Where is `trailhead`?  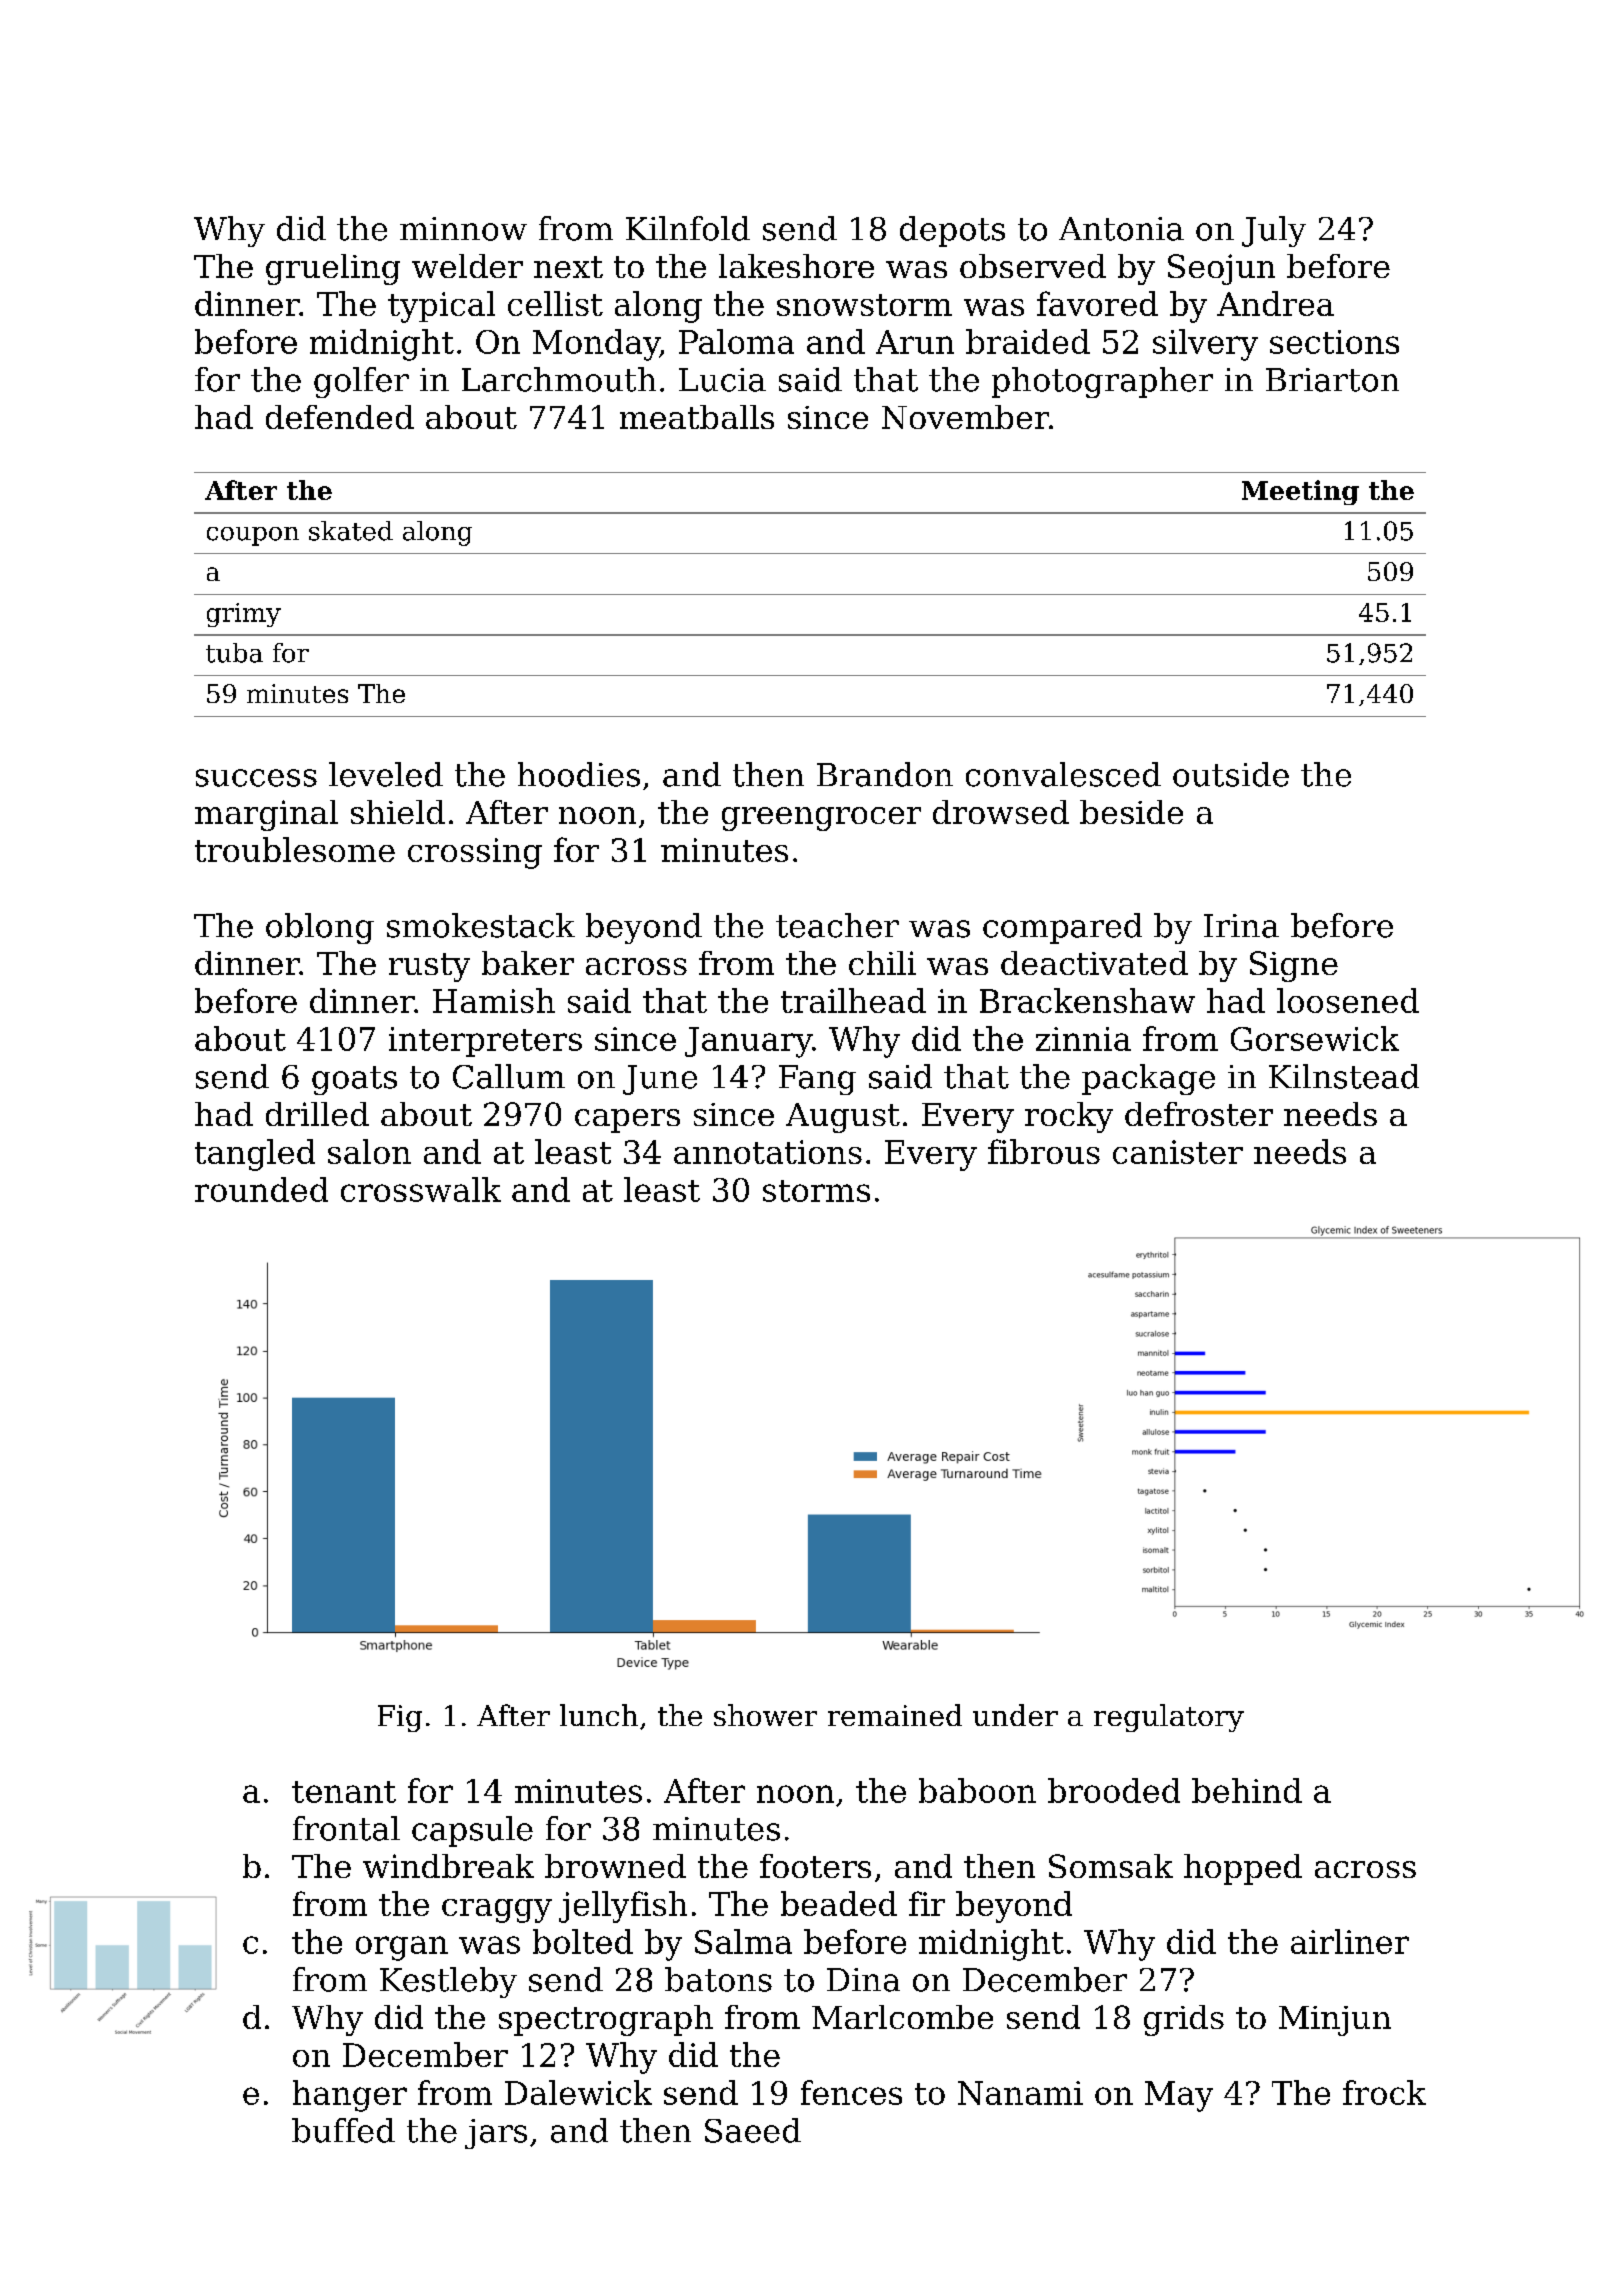
trailhead is located at coordinates (853, 1000).
